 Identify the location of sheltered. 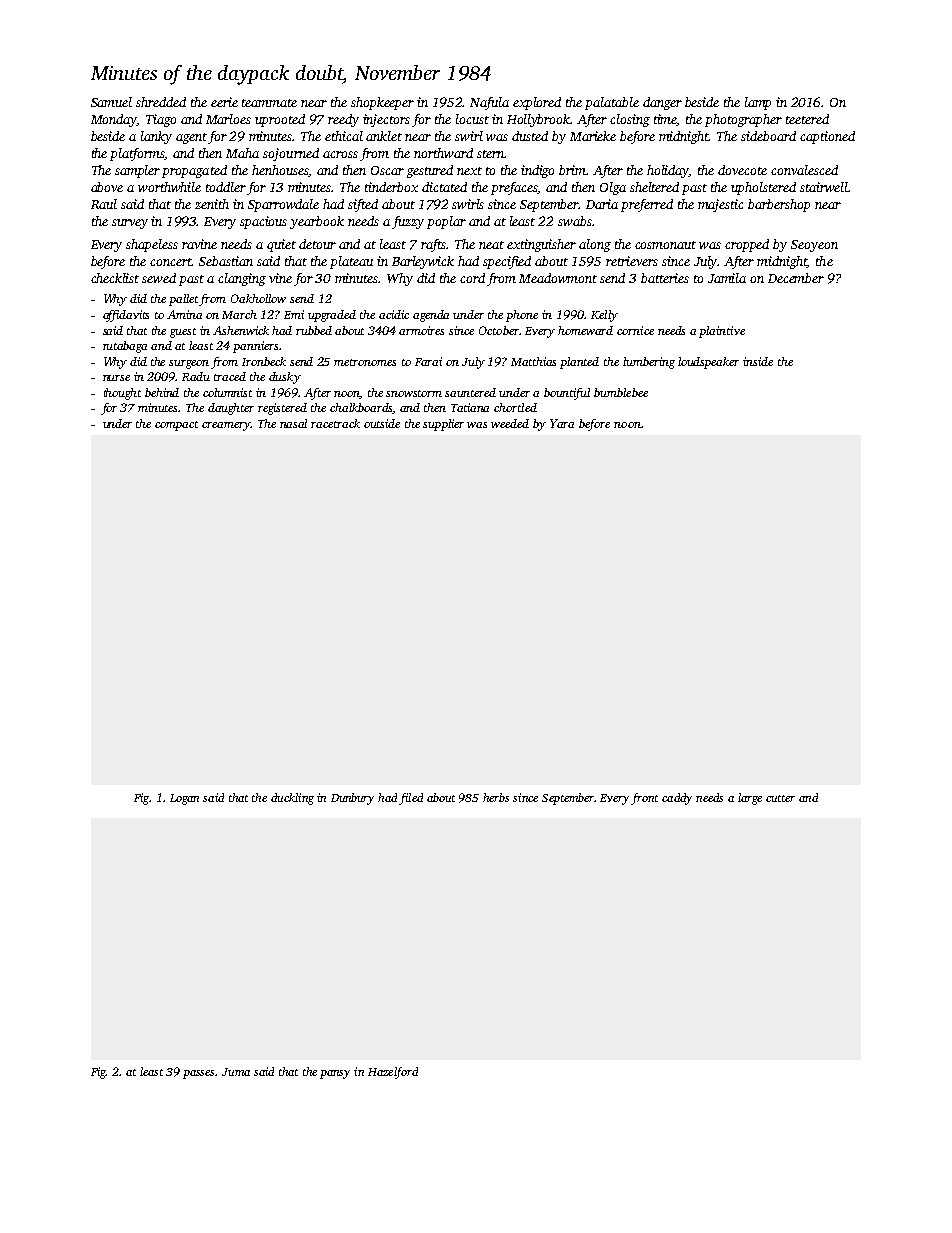
(654, 187).
